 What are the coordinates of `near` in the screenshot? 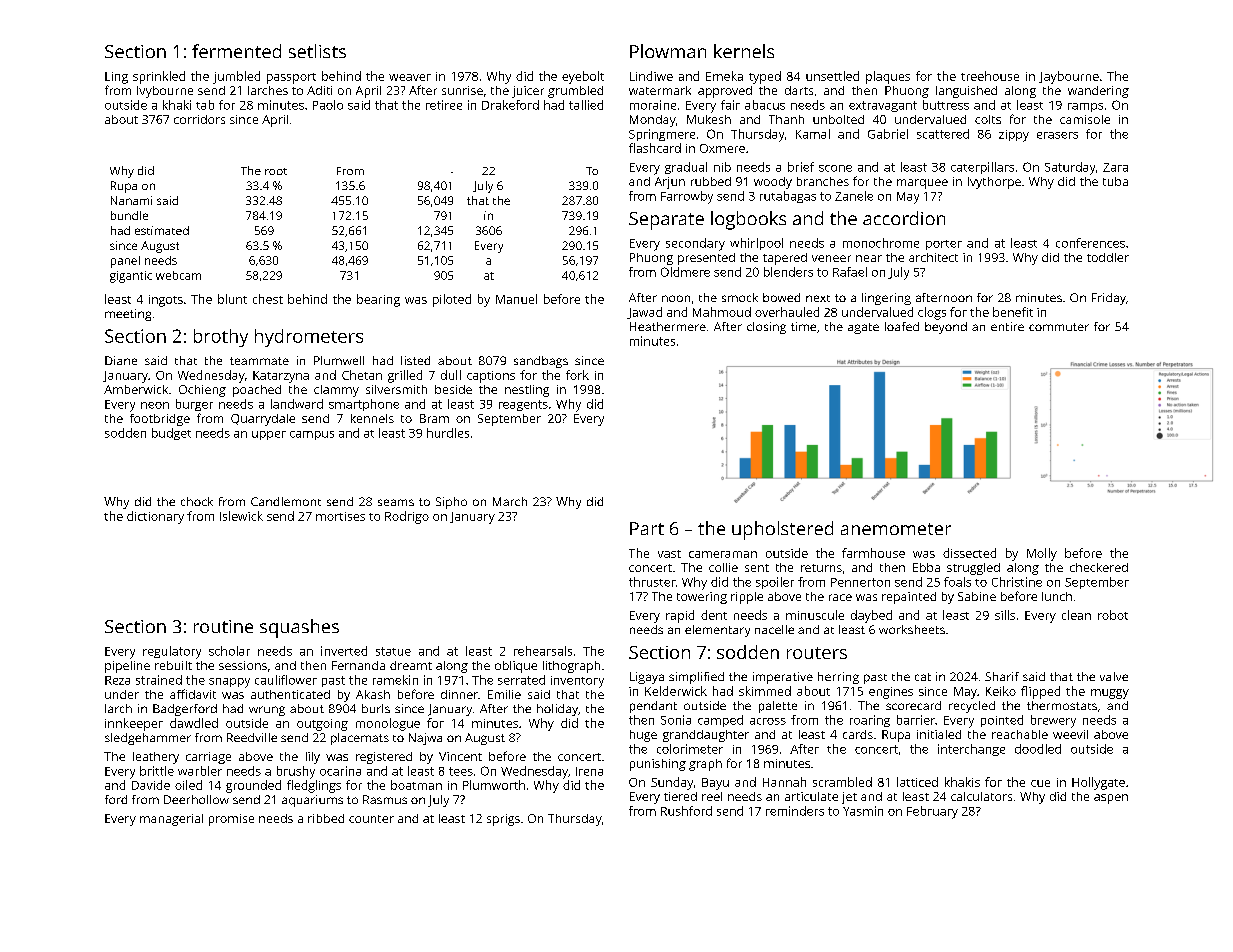 It's located at (869, 258).
